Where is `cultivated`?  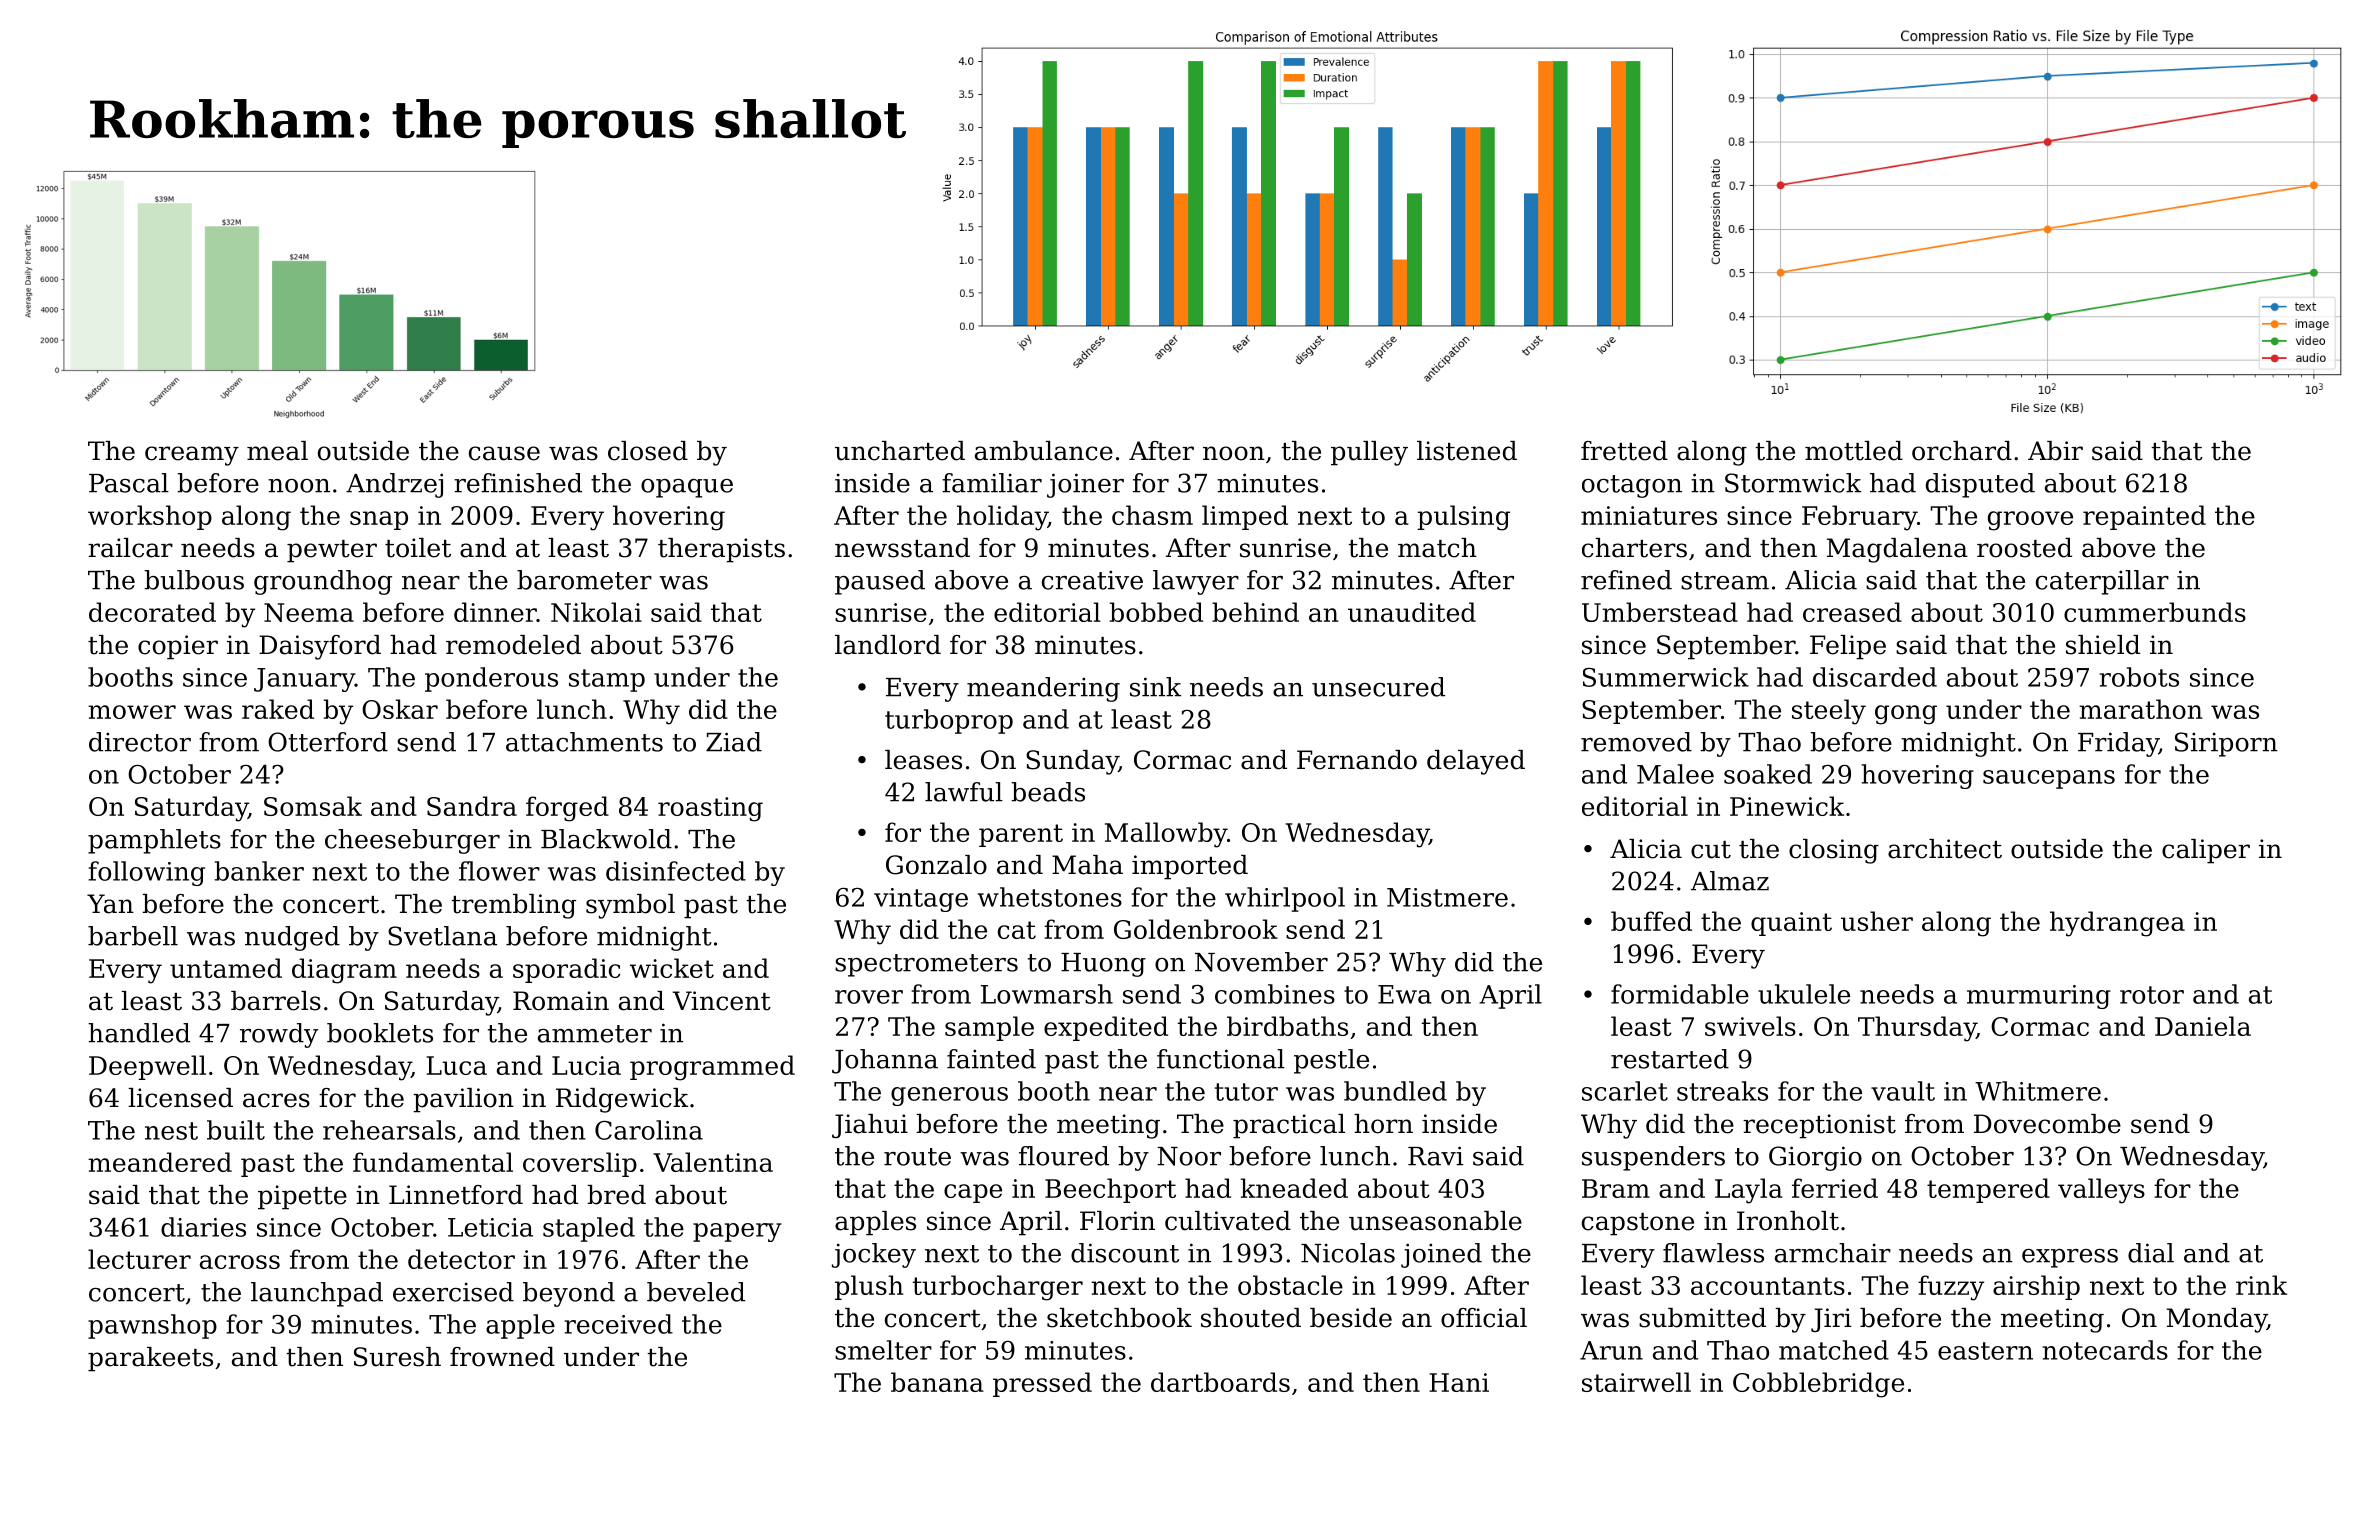 cultivated is located at coordinates (1228, 1221).
